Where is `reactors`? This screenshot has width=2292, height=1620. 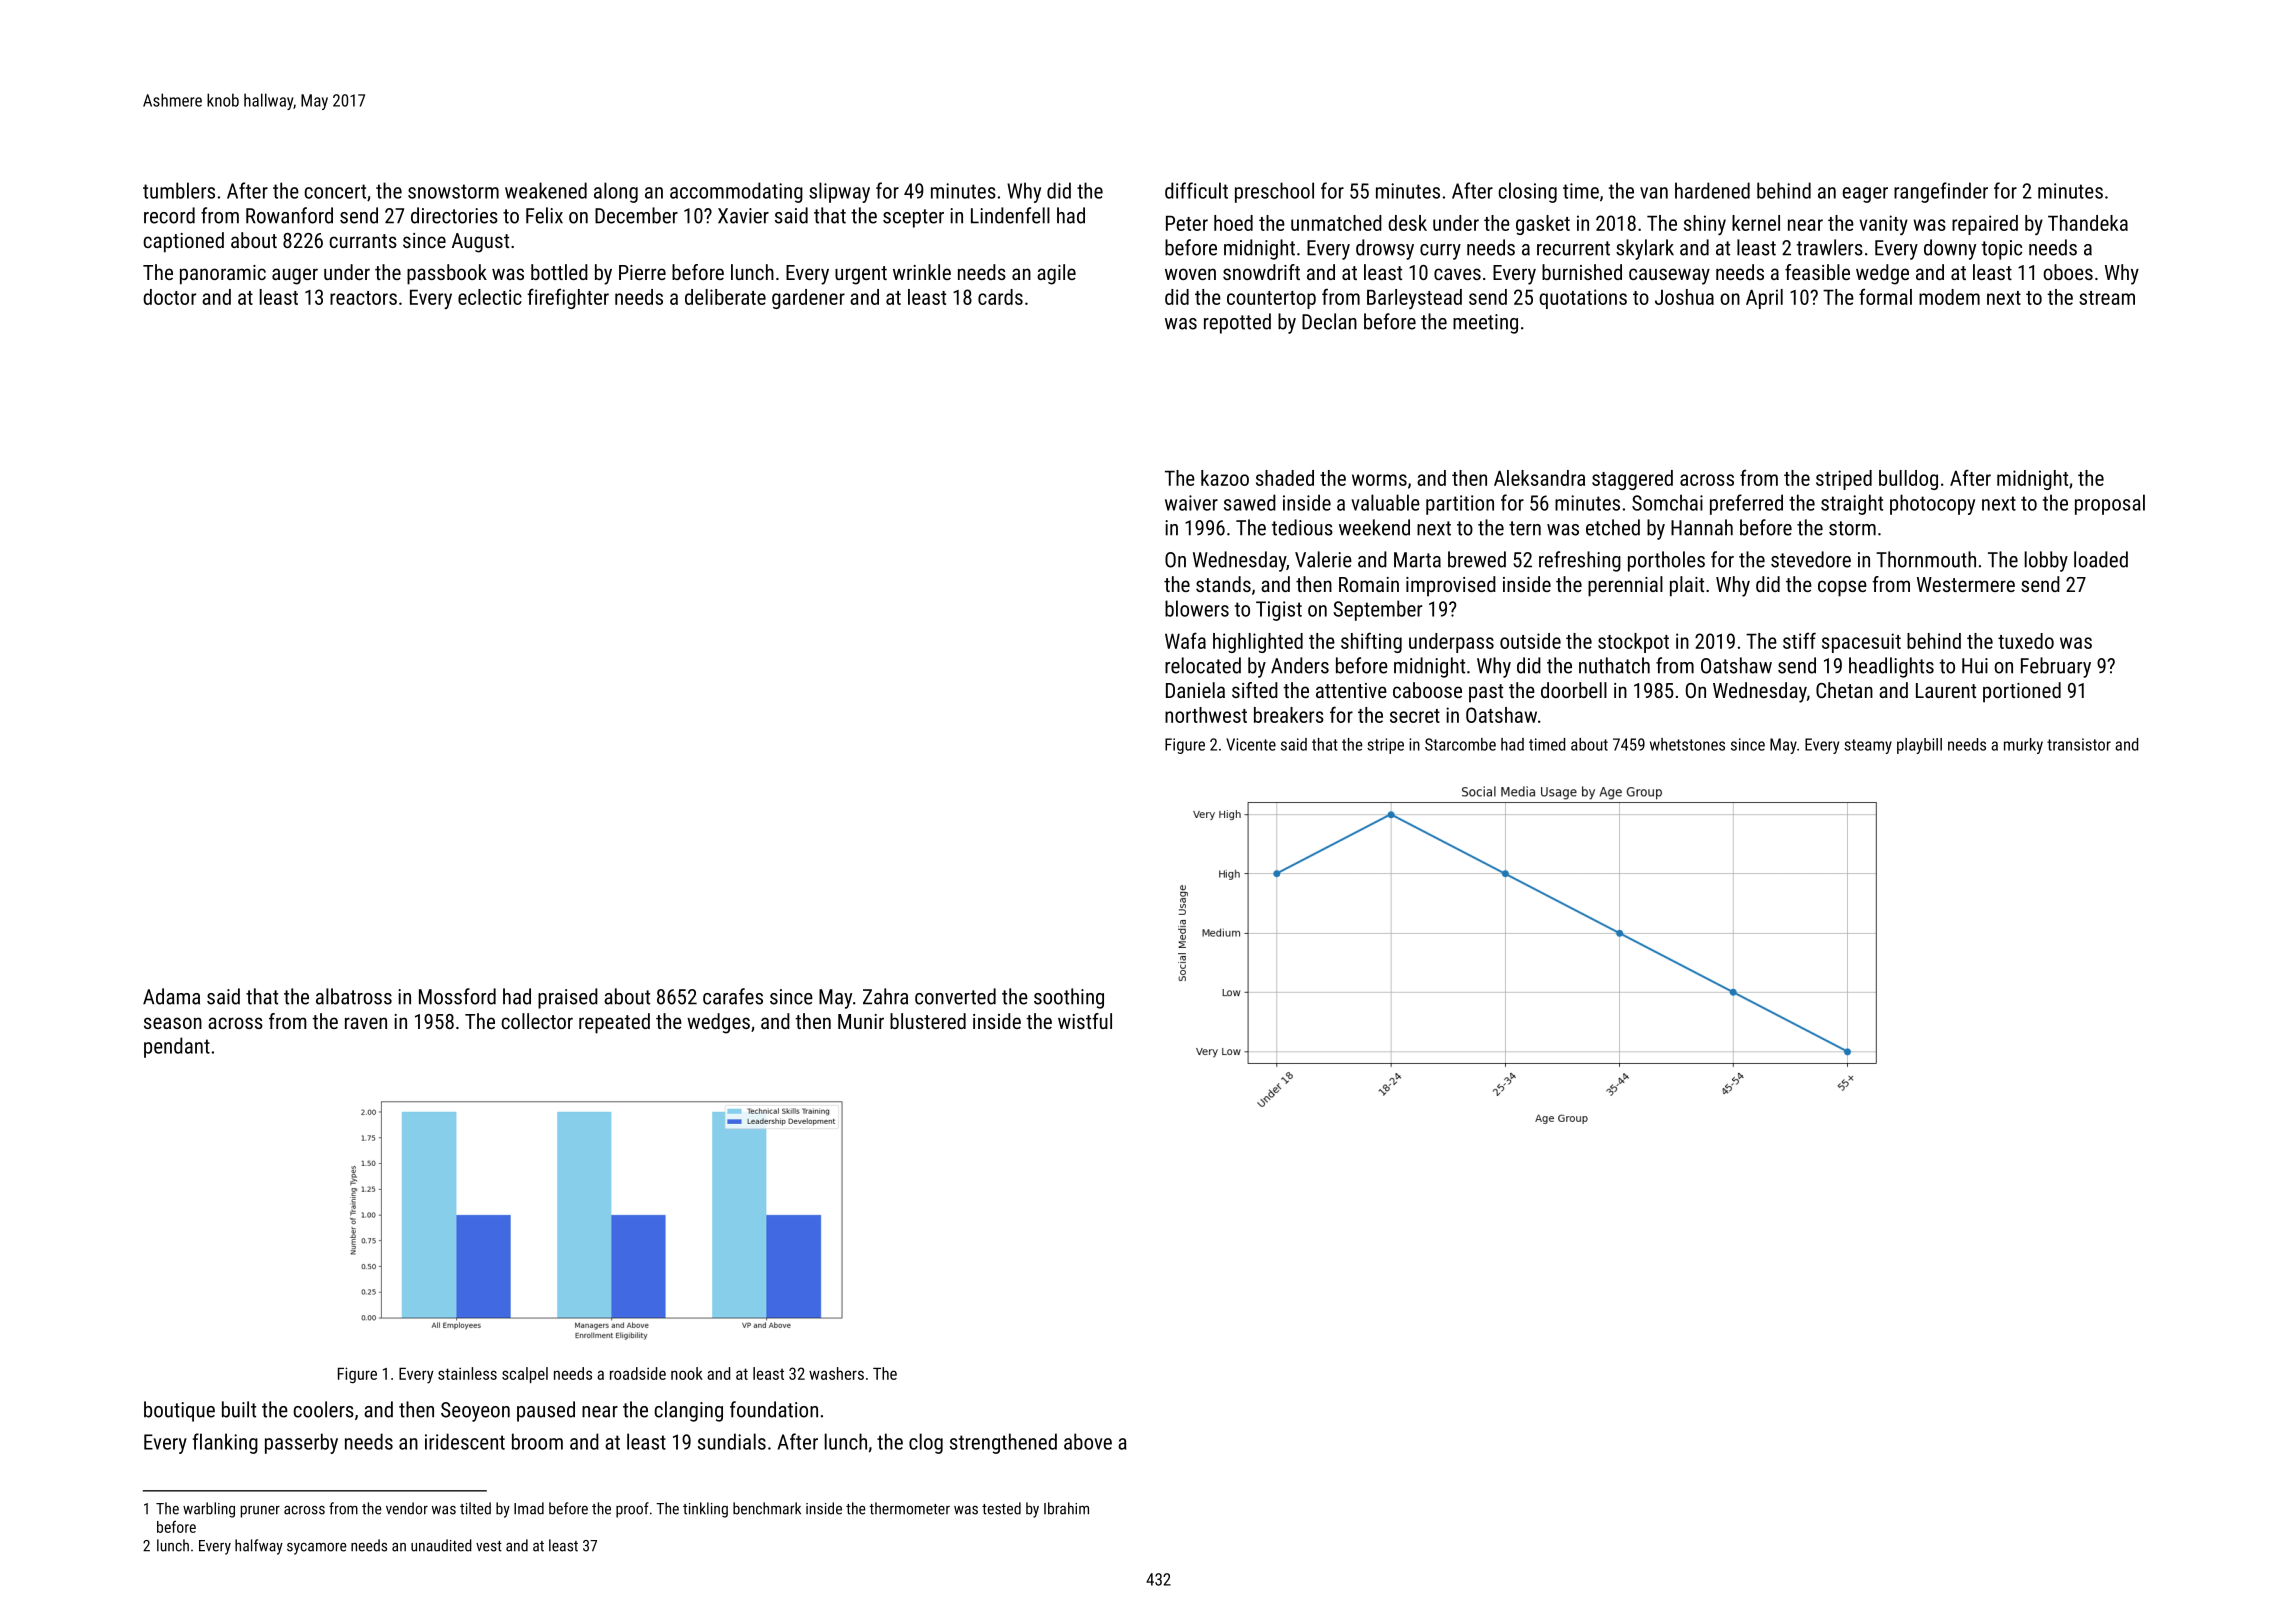
reactors is located at coordinates (363, 298).
